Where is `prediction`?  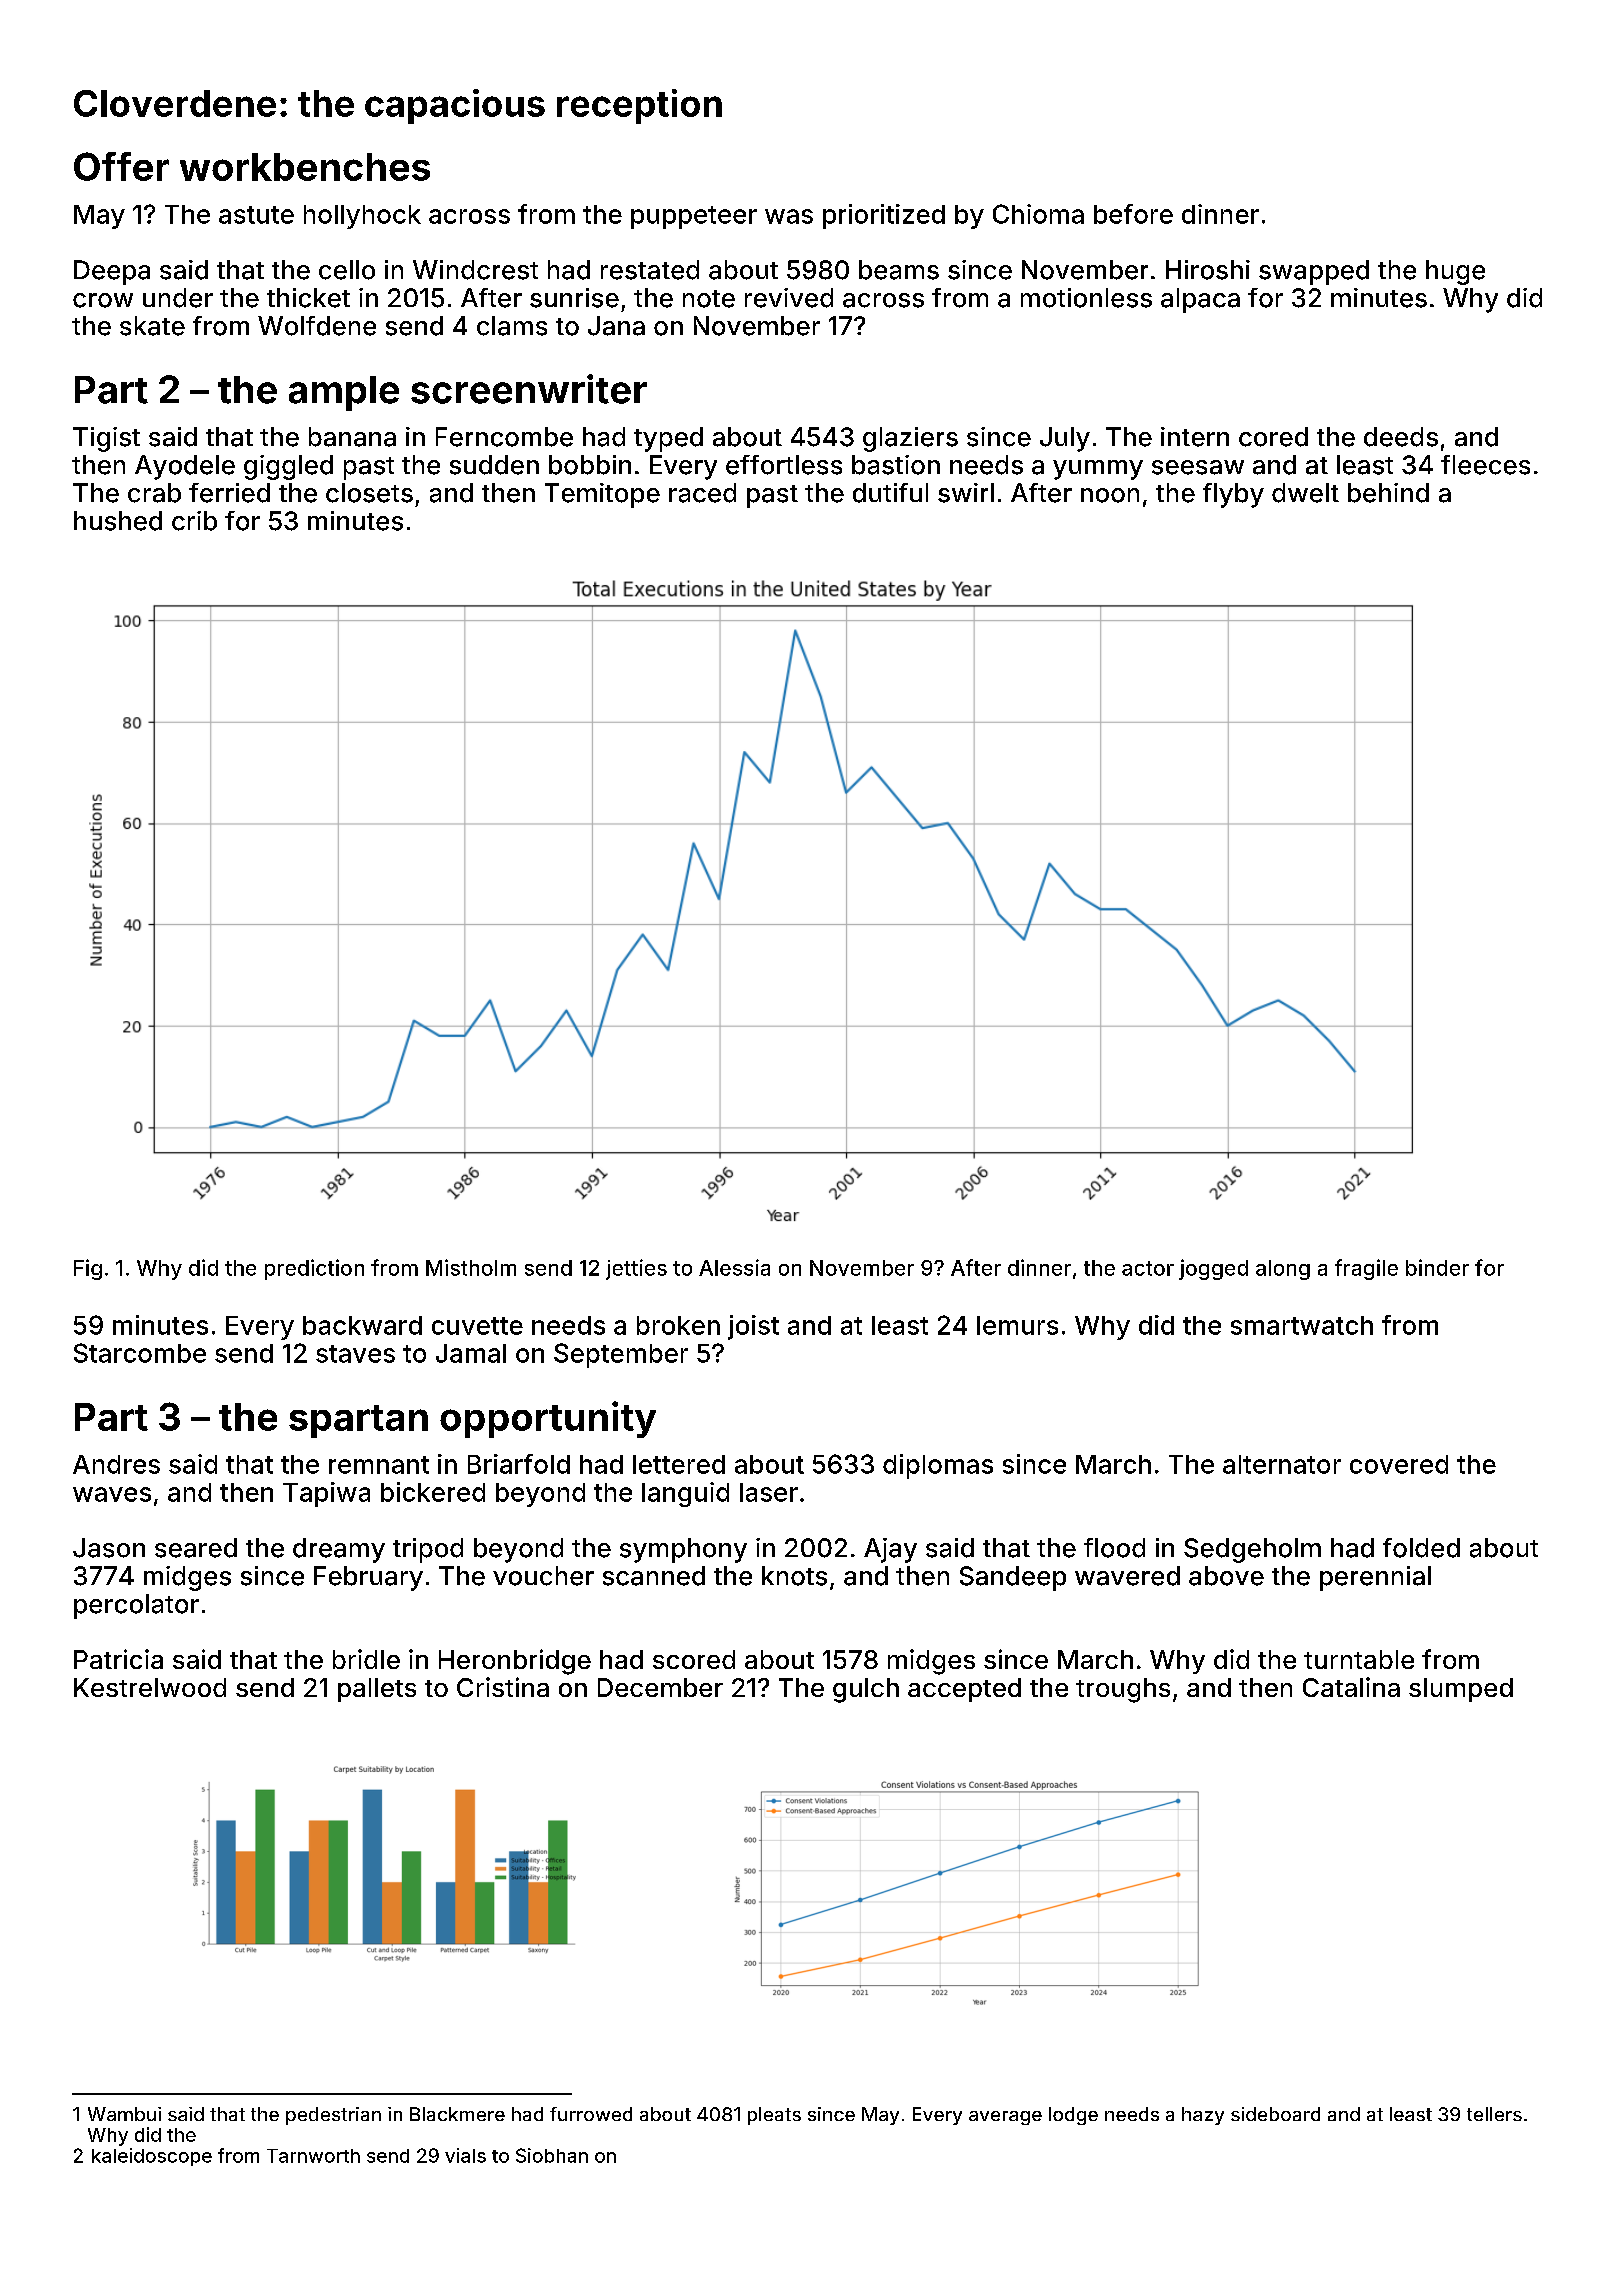
prediction is located at coordinates (314, 1269).
